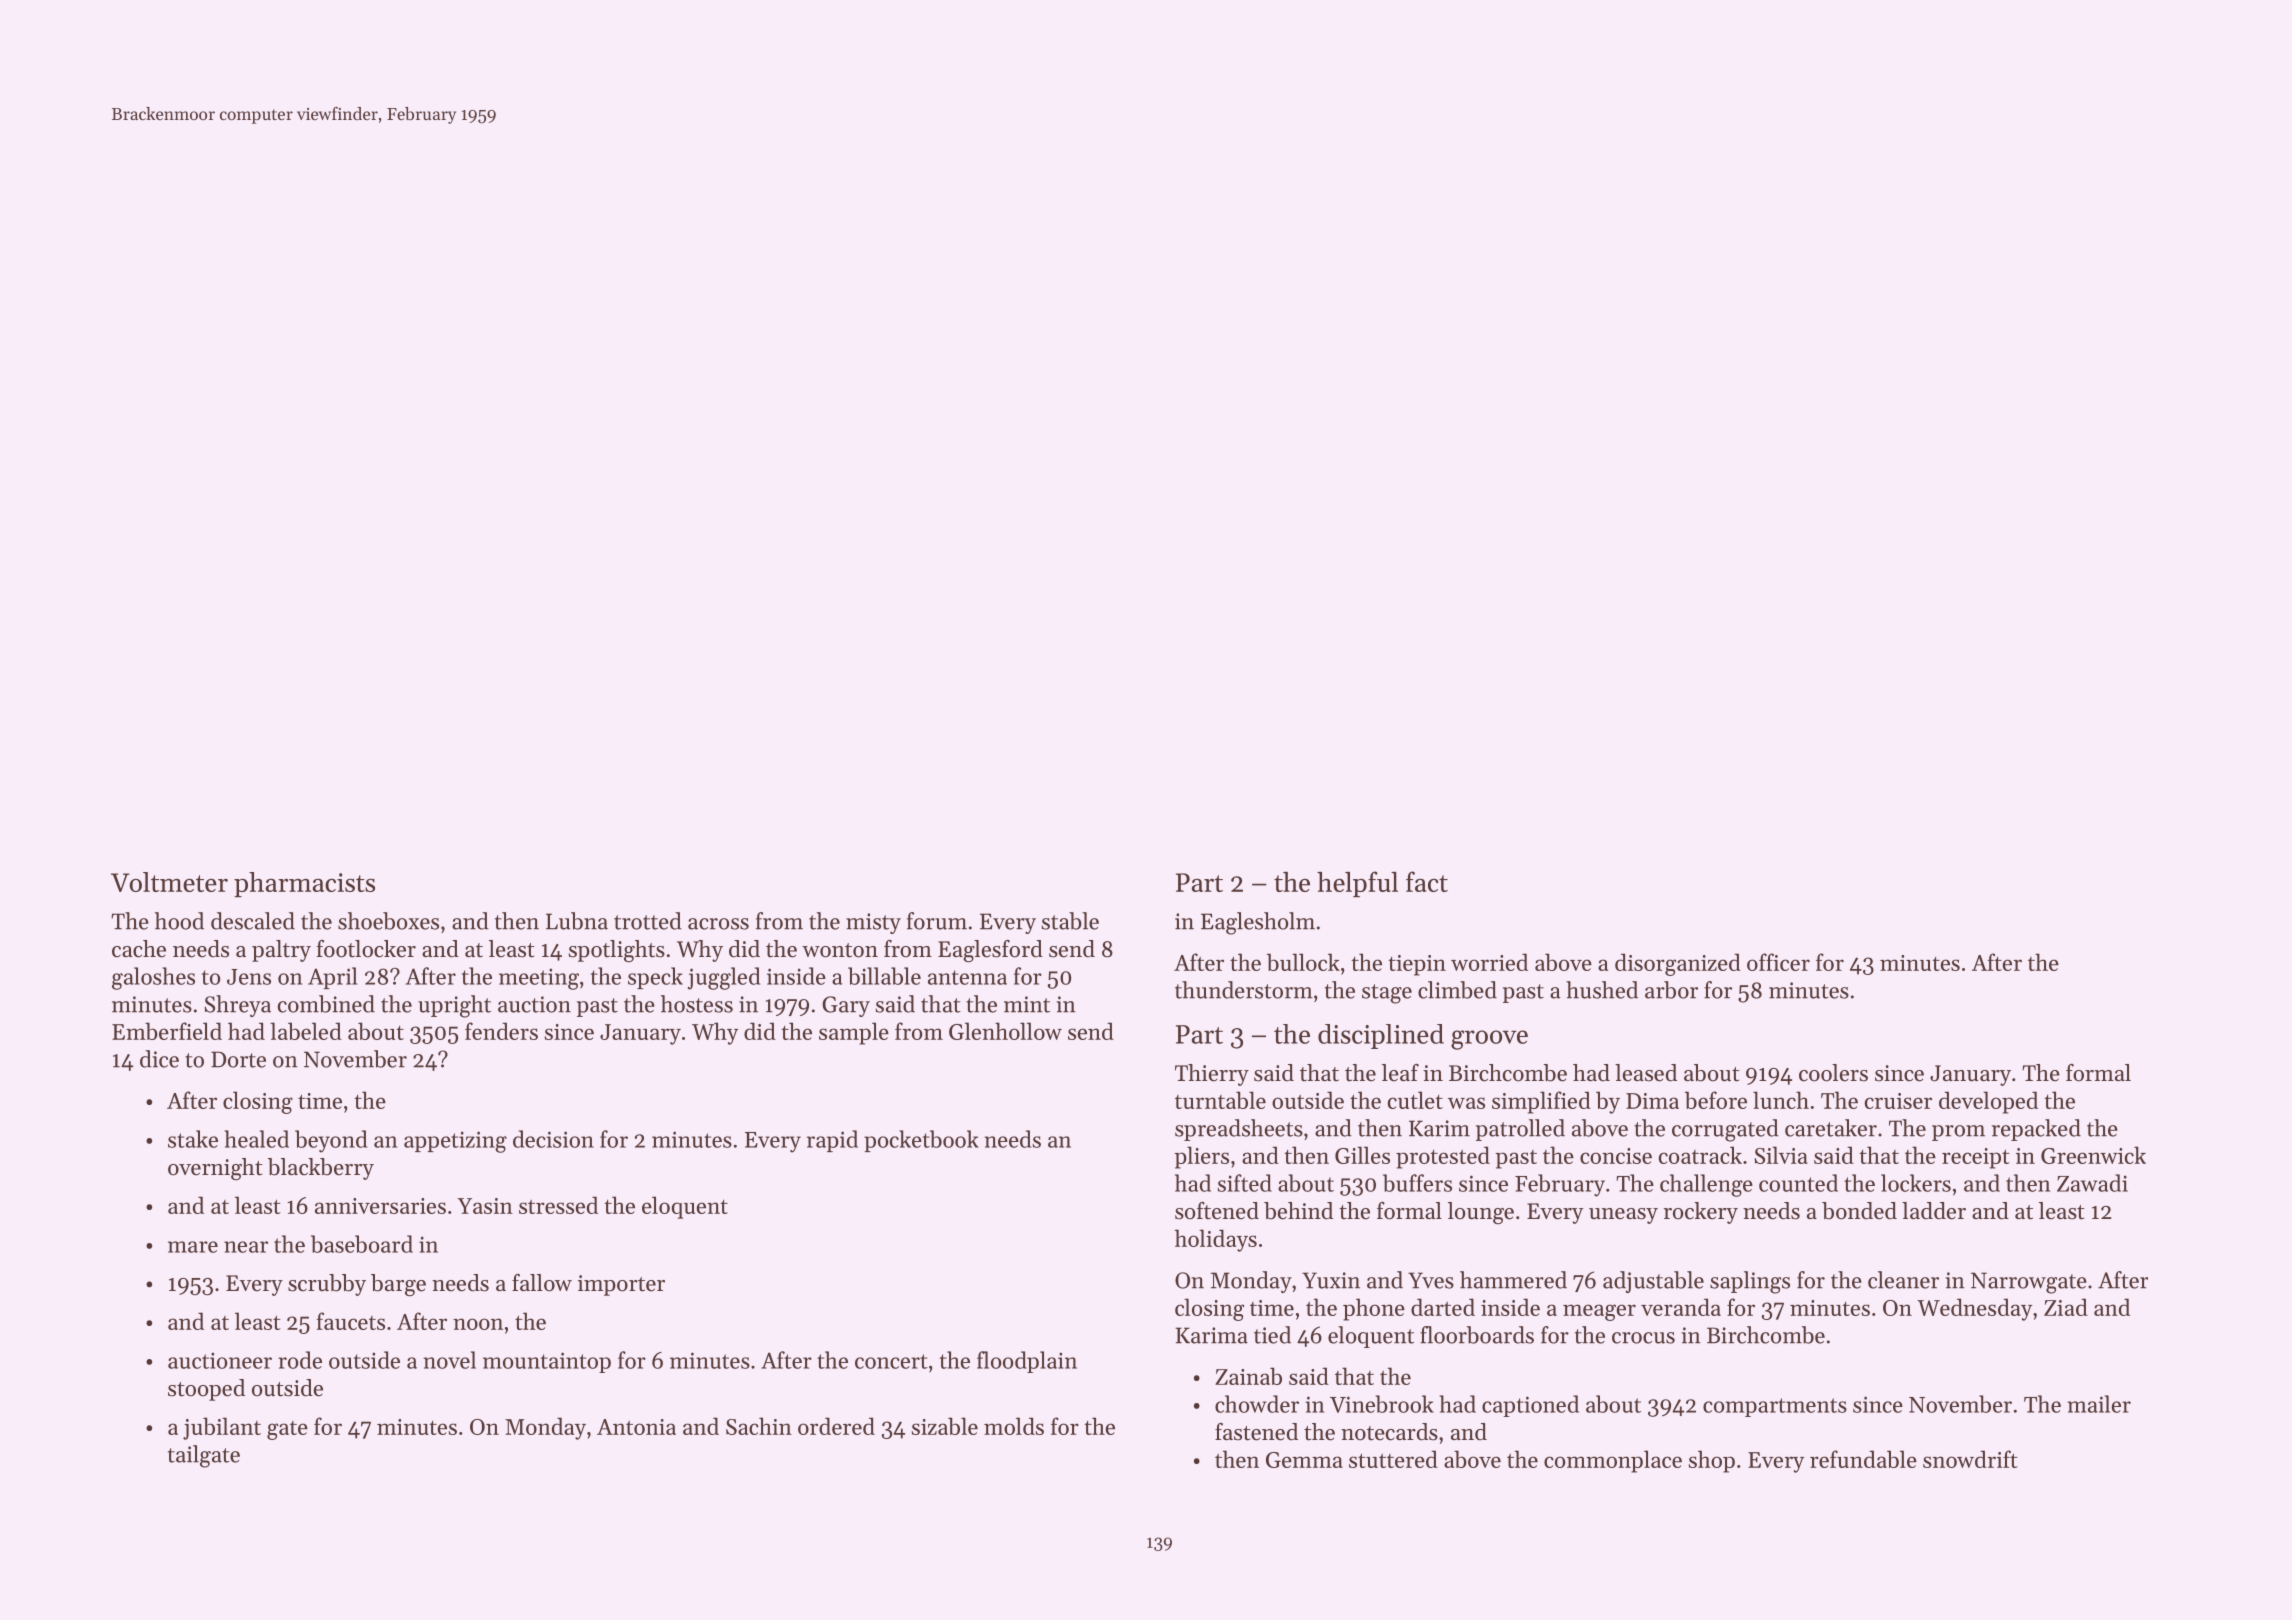 The height and width of the screenshot is (1620, 2292). Describe the element at coordinates (304, 884) in the screenshot. I see `pharmacists` at that location.
